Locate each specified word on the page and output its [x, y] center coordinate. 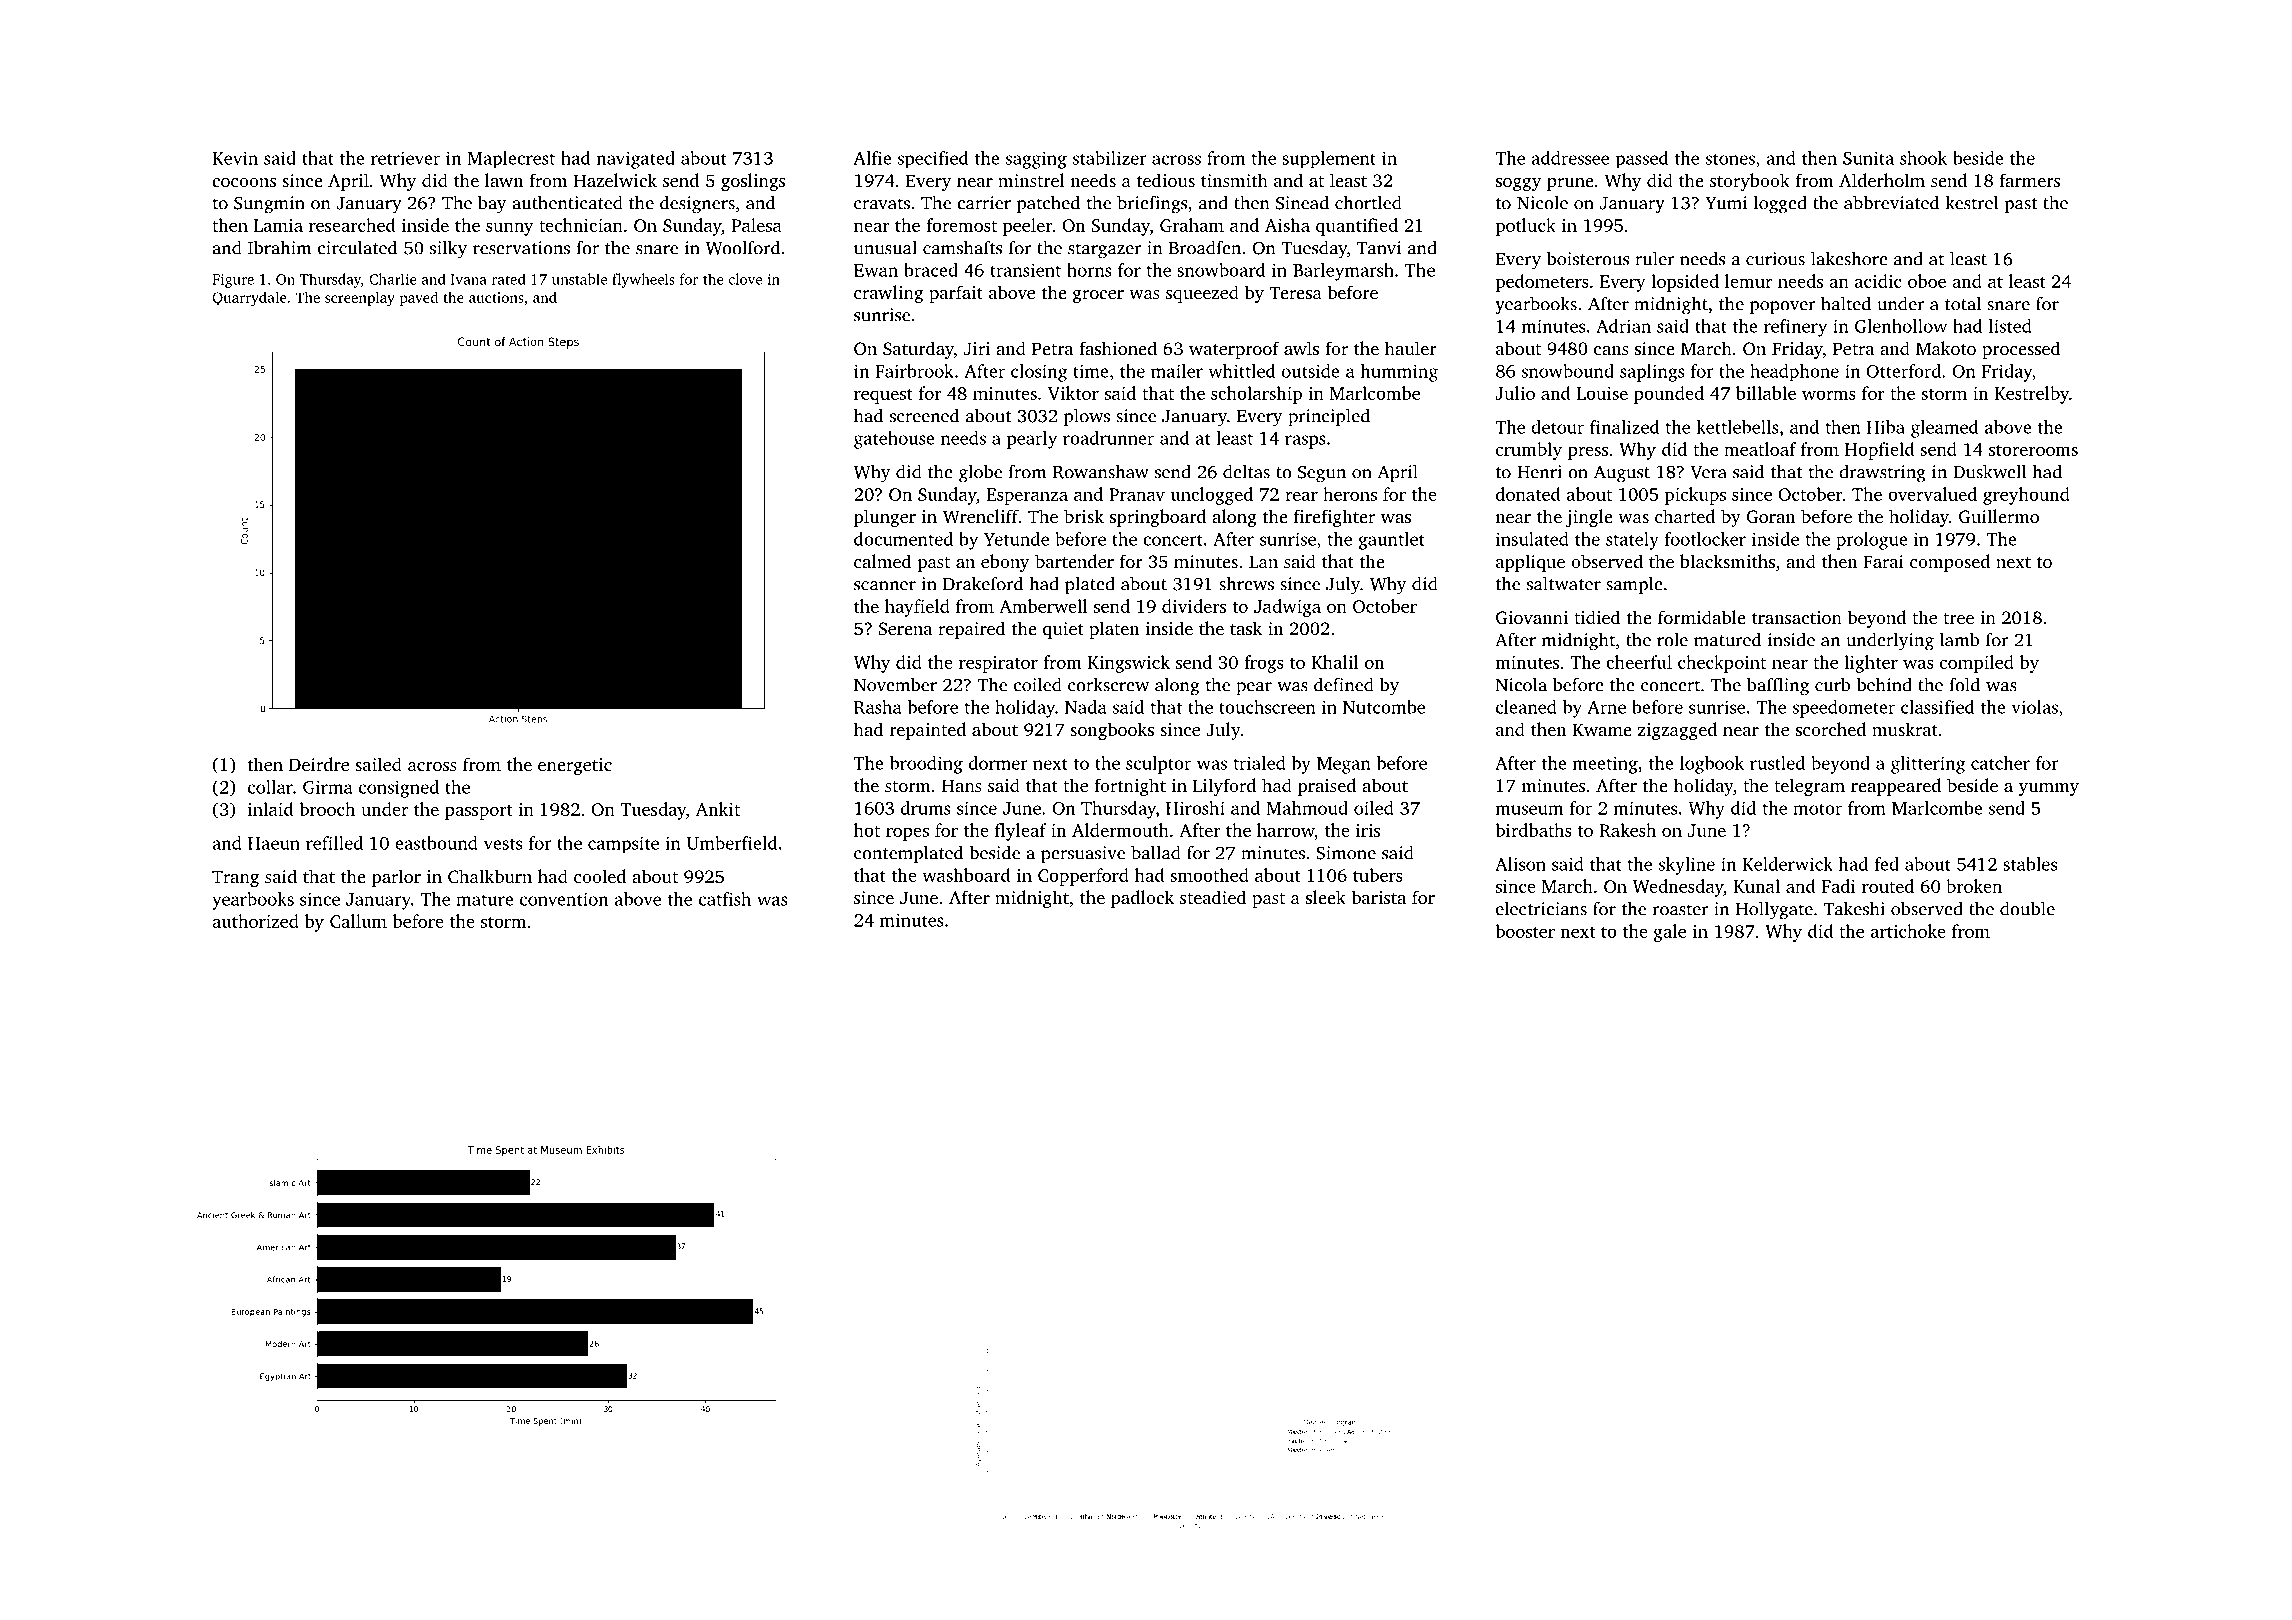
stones [1730, 159]
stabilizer [1110, 158]
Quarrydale [249, 298]
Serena [905, 629]
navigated [635, 160]
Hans [962, 785]
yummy [2049, 789]
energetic [575, 766]
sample [1634, 585]
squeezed [1202, 294]
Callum [358, 921]
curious [1775, 259]
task [1246, 628]
